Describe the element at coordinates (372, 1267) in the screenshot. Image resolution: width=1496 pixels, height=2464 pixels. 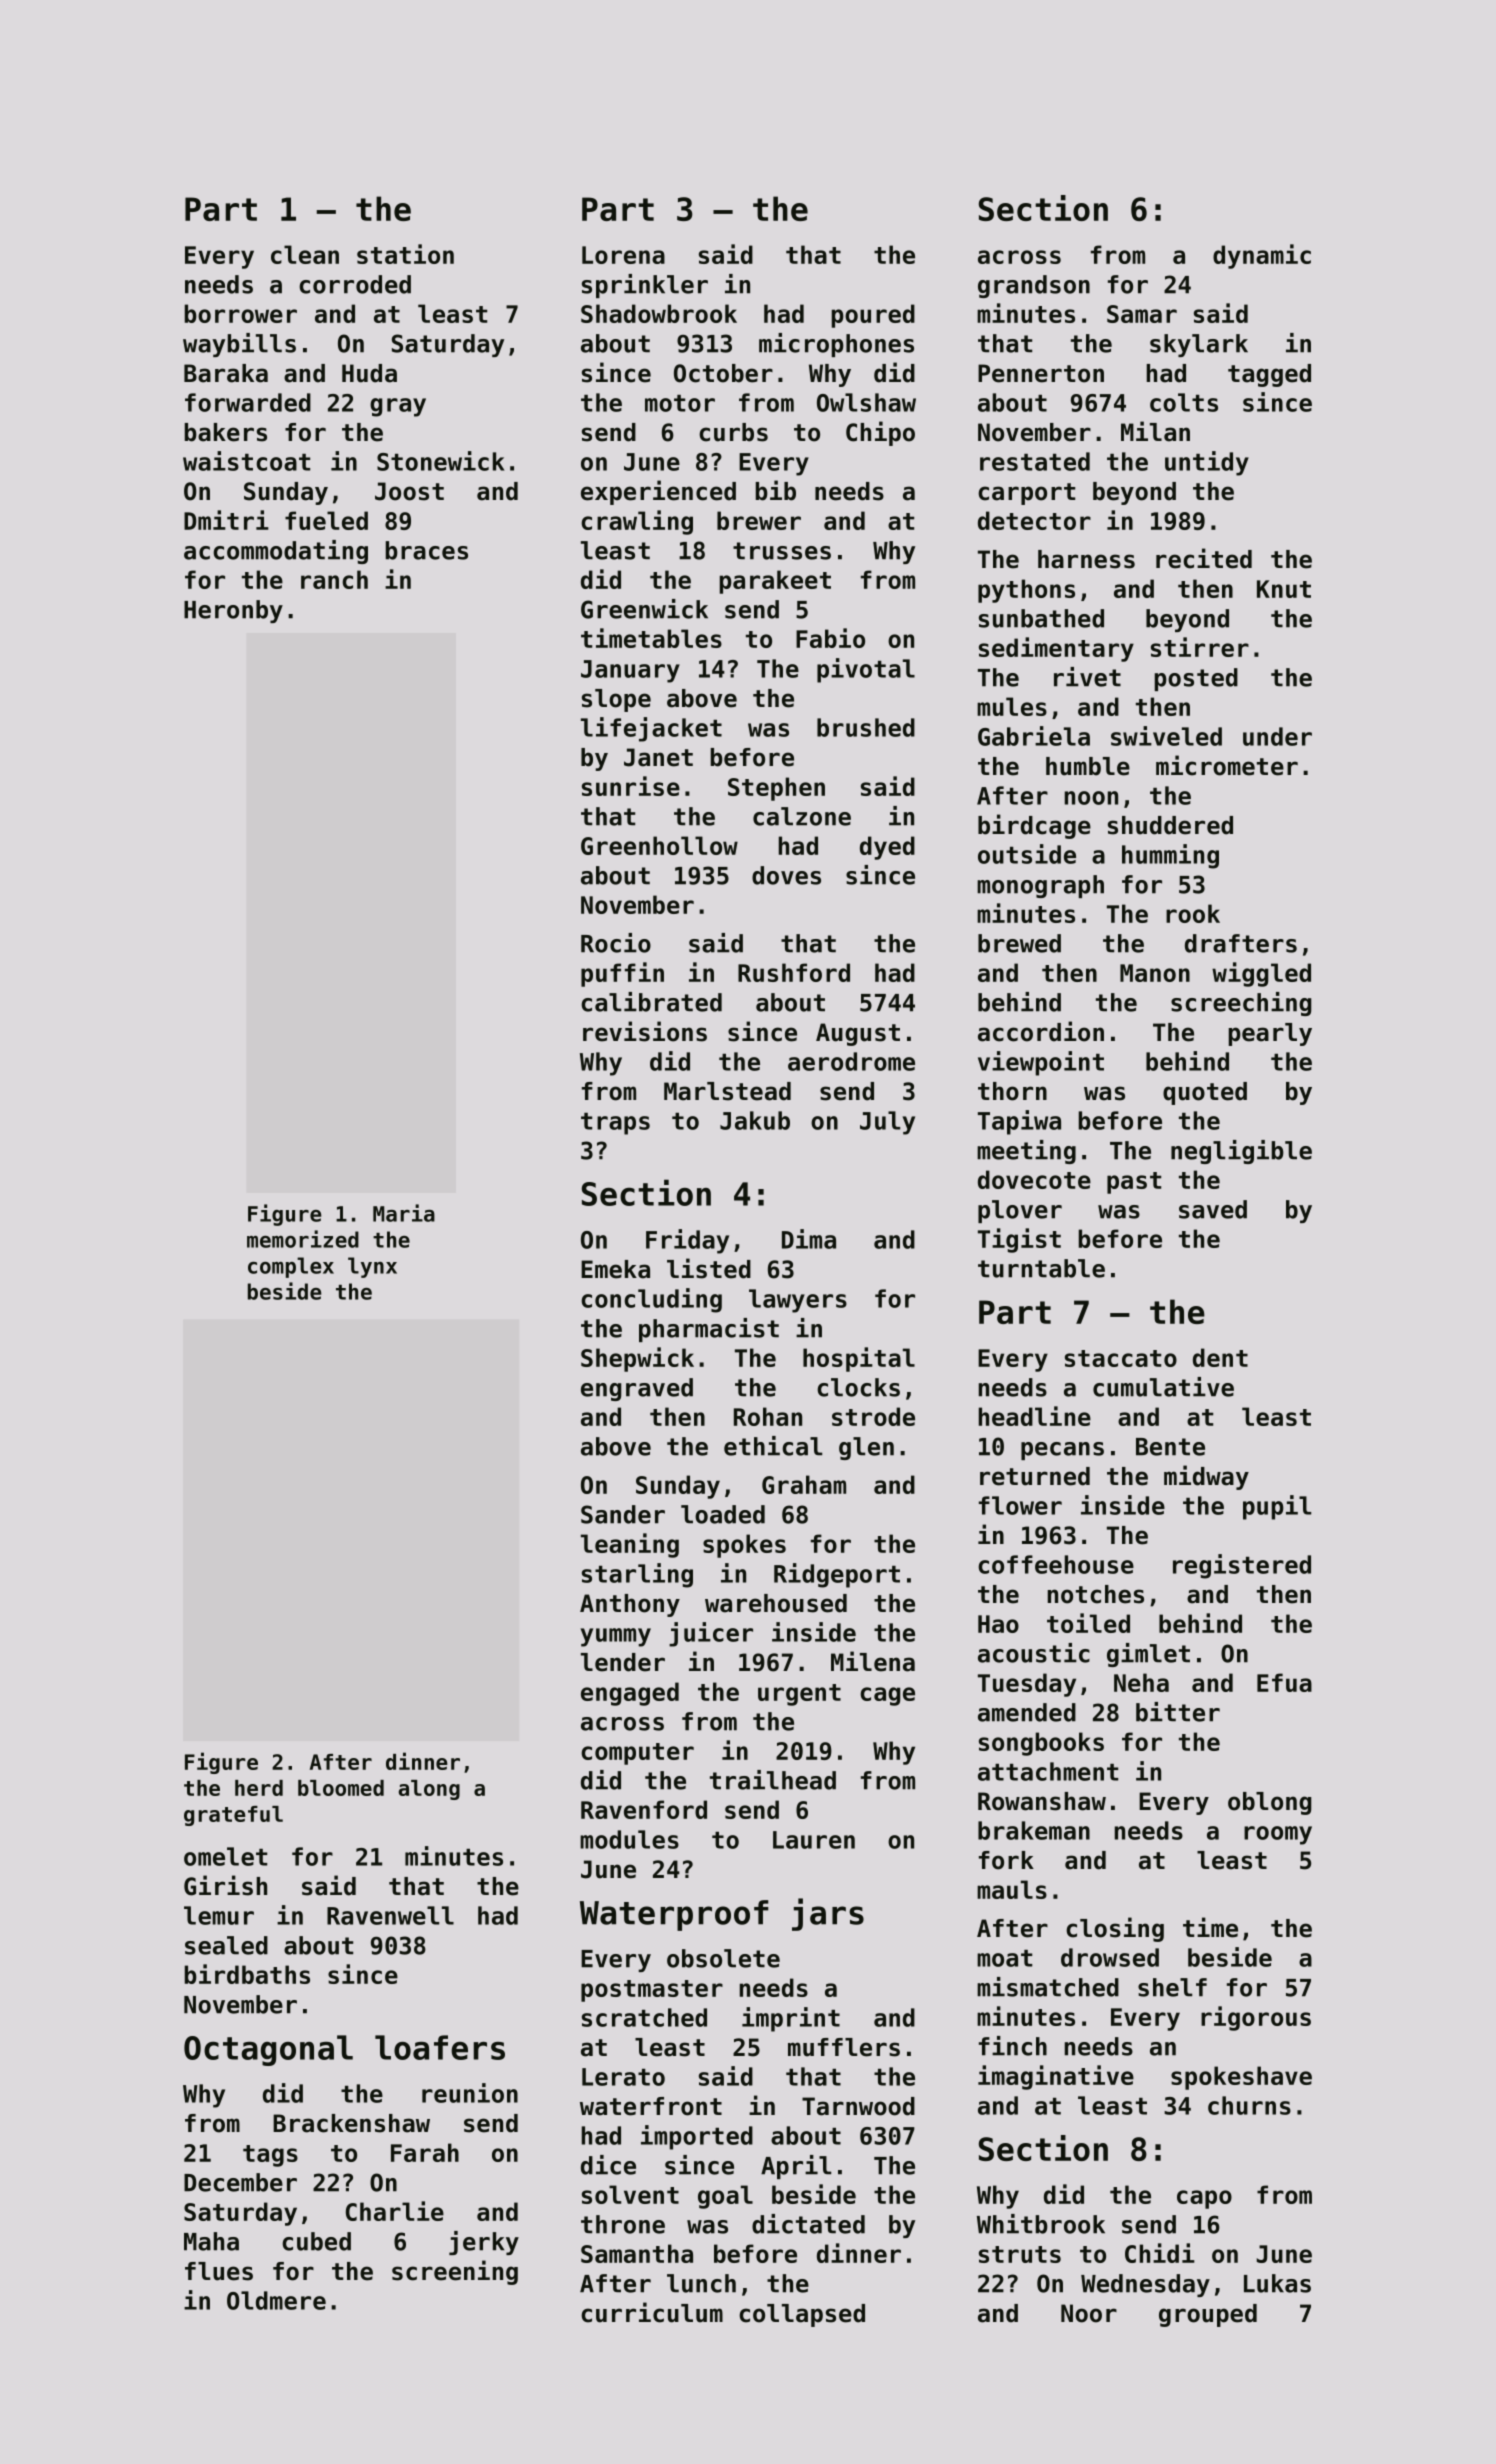
I see `lynx` at that location.
